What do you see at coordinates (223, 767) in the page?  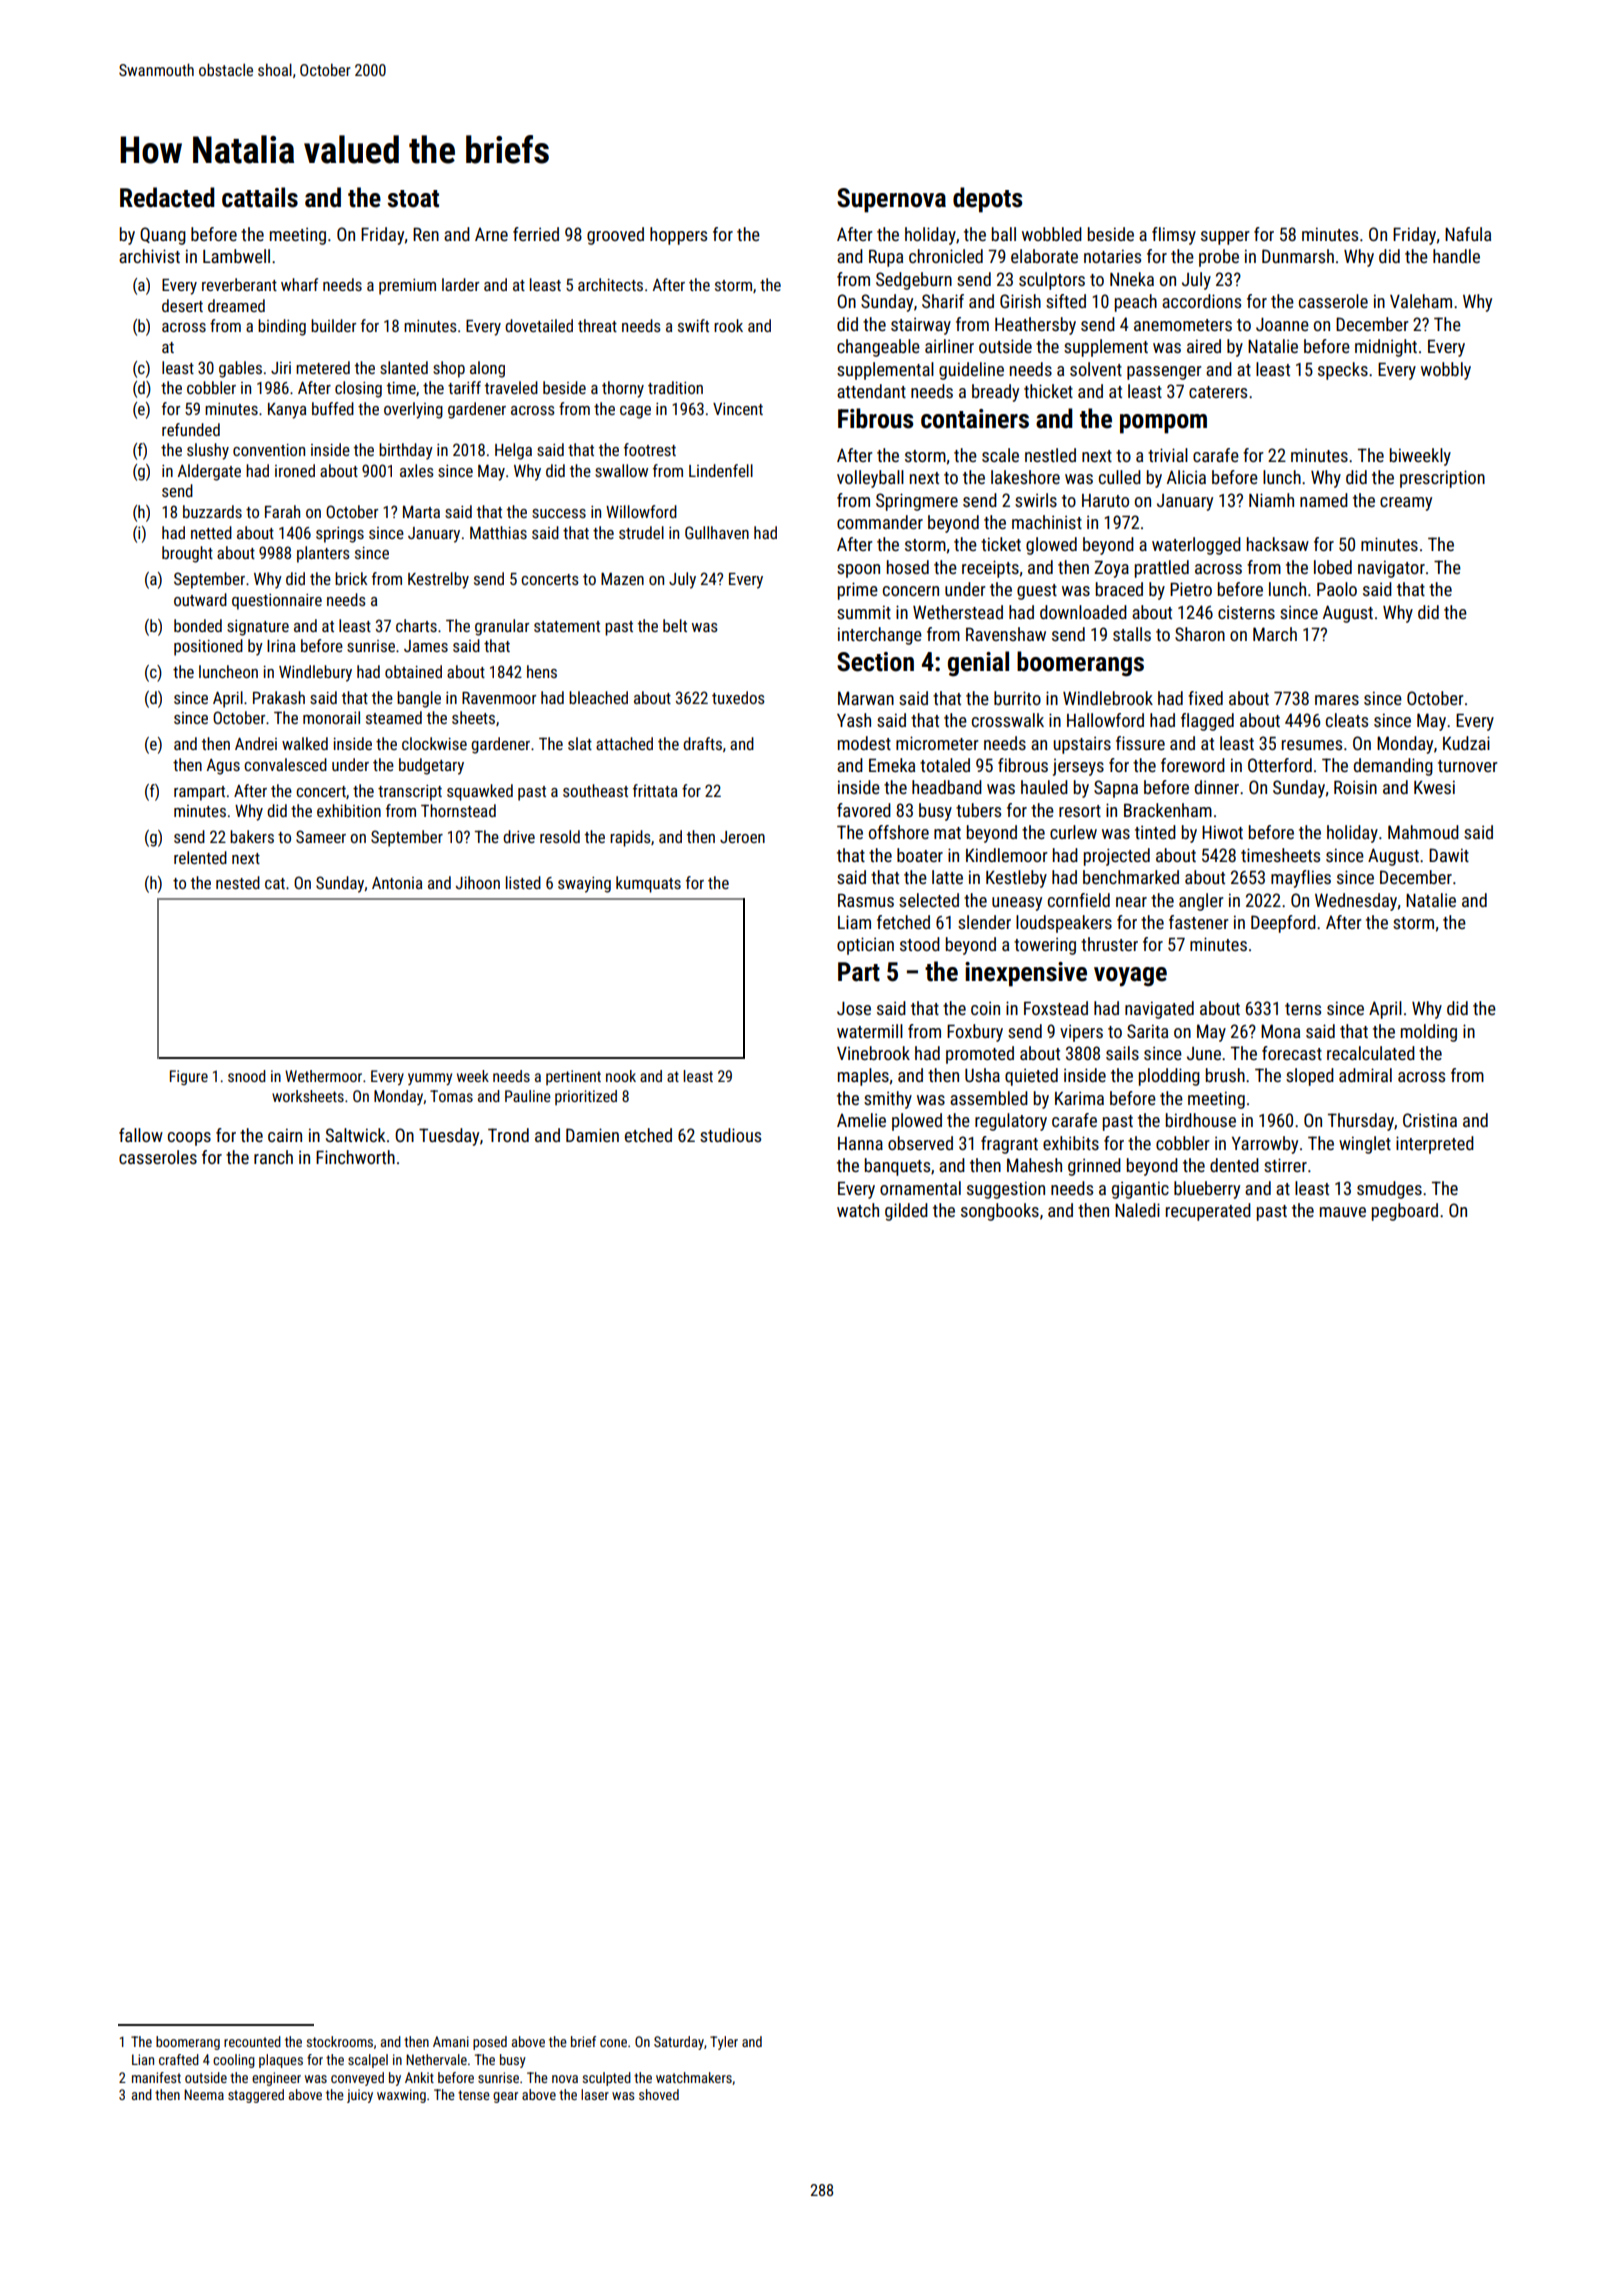 I see `Agus` at bounding box center [223, 767].
